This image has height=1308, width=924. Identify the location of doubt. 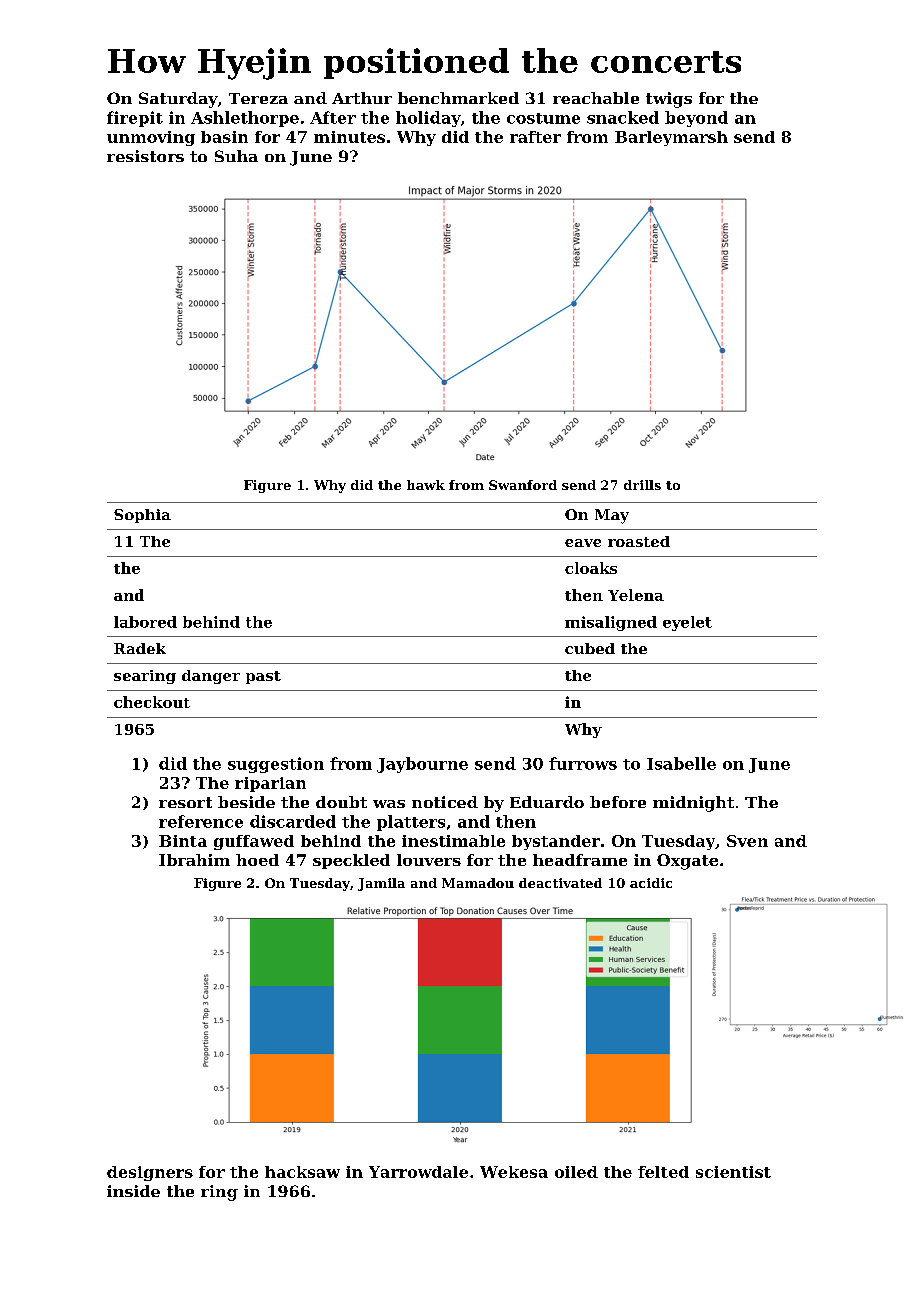
(341, 802).
